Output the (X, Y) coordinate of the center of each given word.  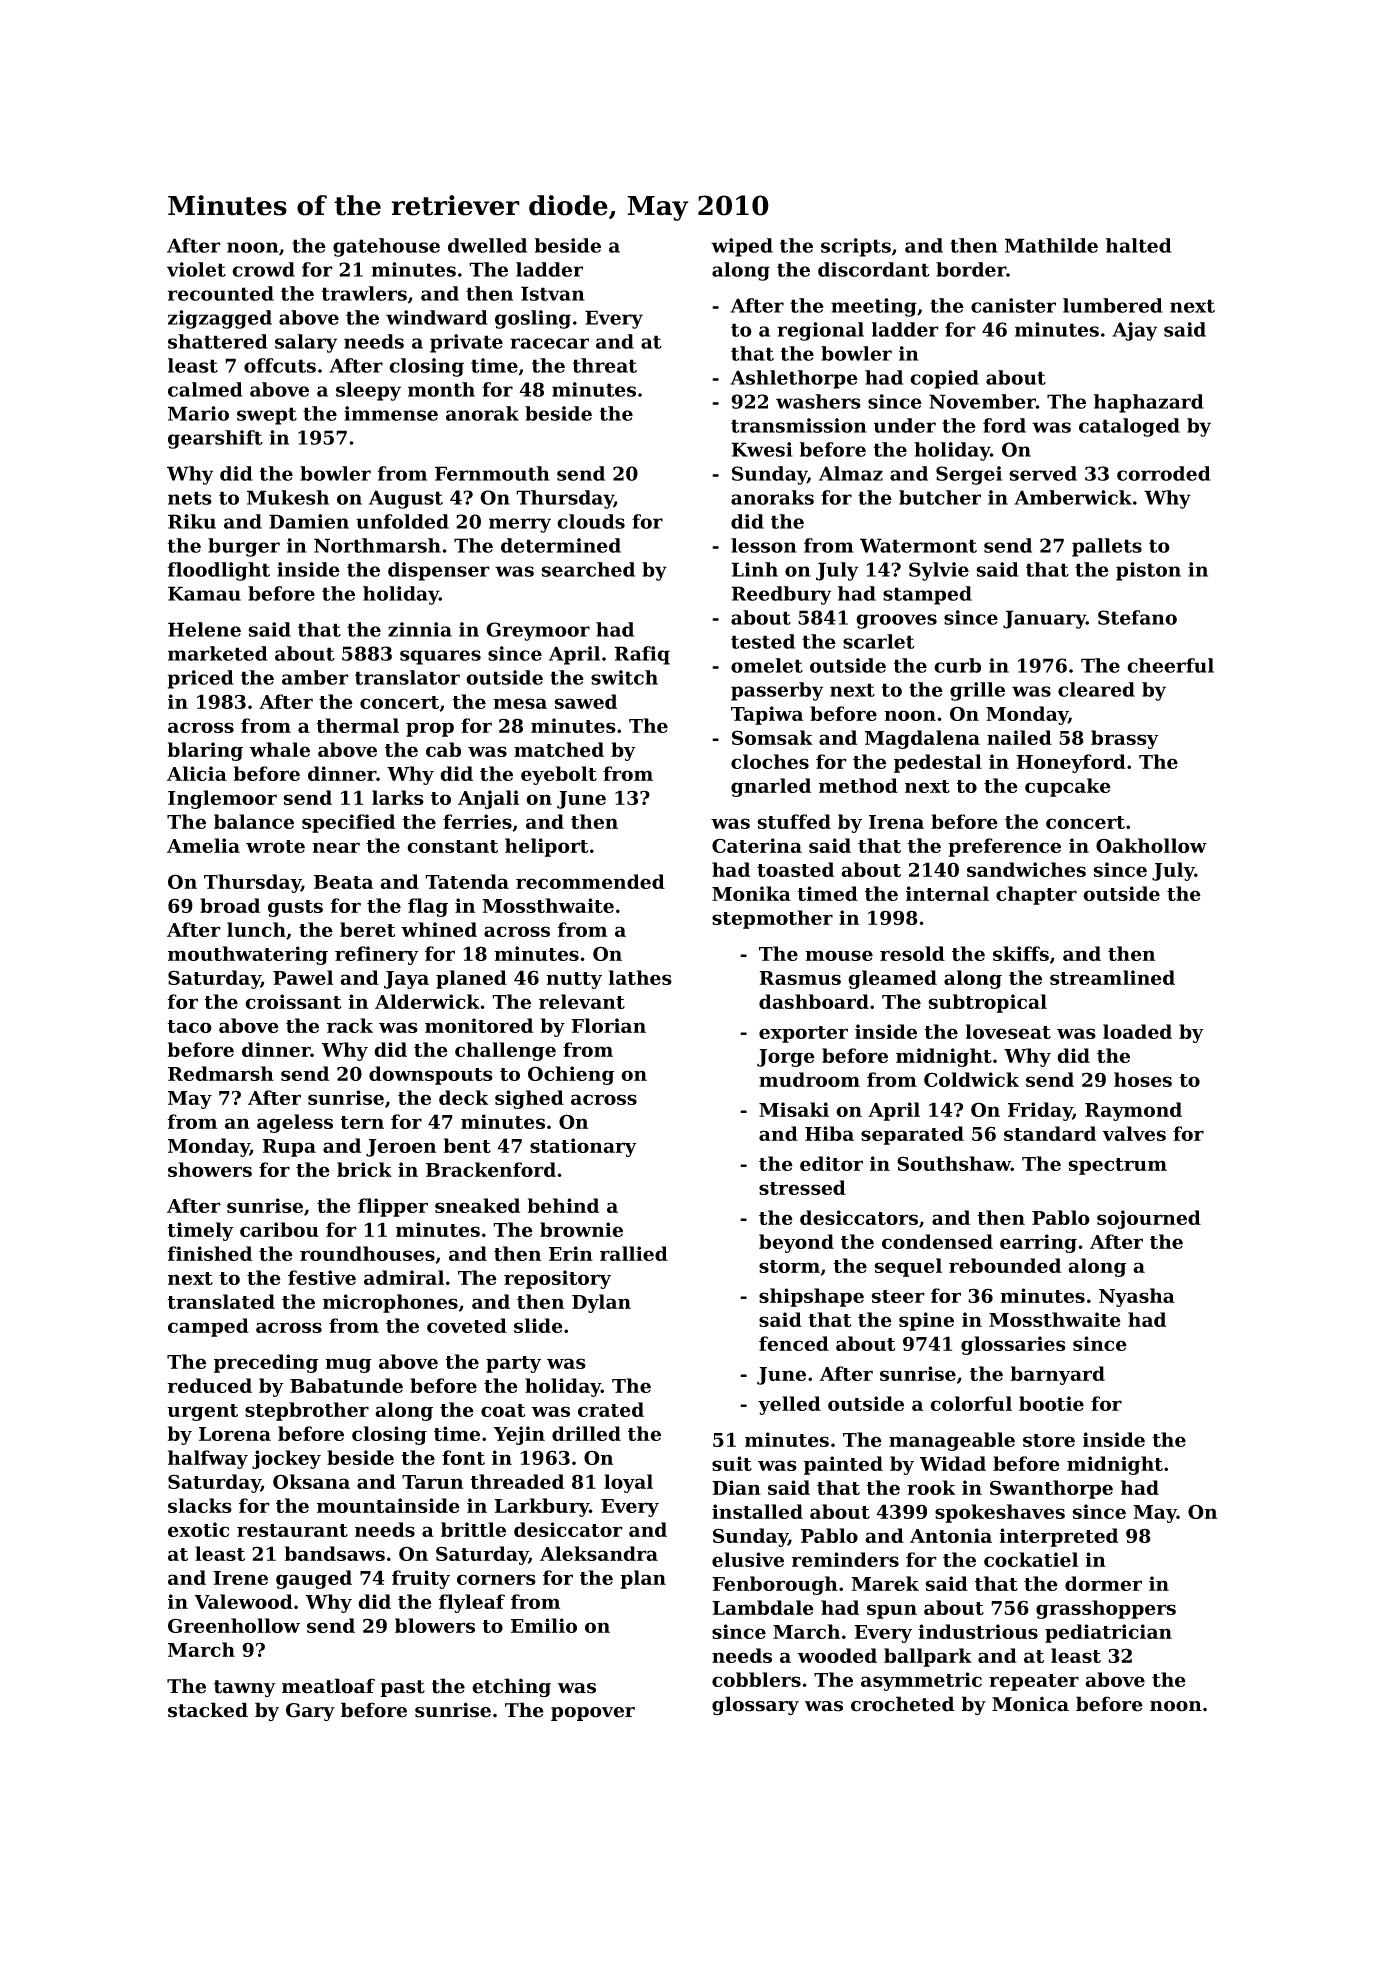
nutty (574, 980)
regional (820, 331)
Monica (1030, 1704)
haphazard (1149, 403)
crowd (263, 269)
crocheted (903, 1704)
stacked (208, 1710)
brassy (1125, 739)
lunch (256, 929)
